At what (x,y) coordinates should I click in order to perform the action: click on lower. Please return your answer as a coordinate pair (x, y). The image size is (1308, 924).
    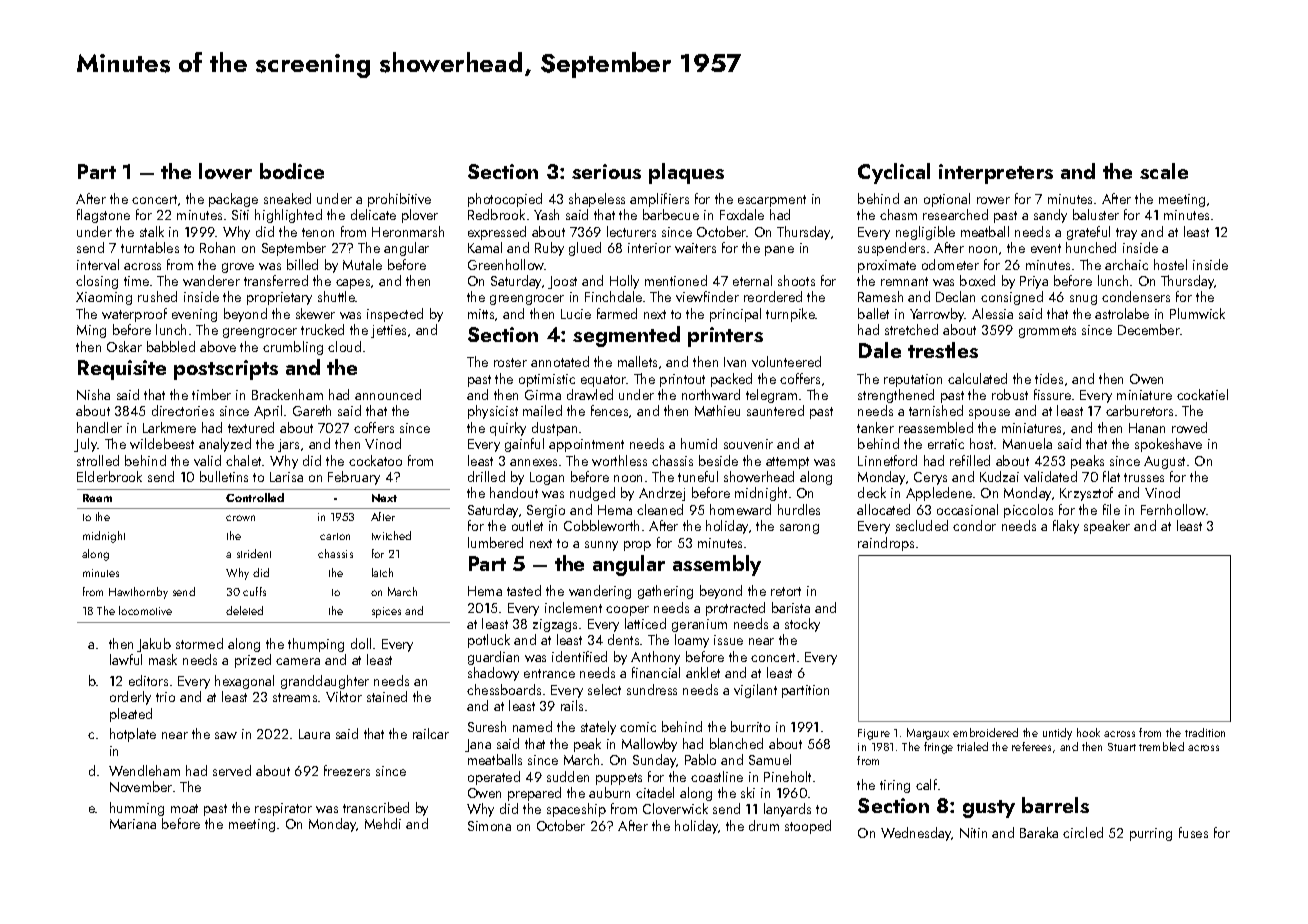
    Looking at the image, I should click on (225, 171).
